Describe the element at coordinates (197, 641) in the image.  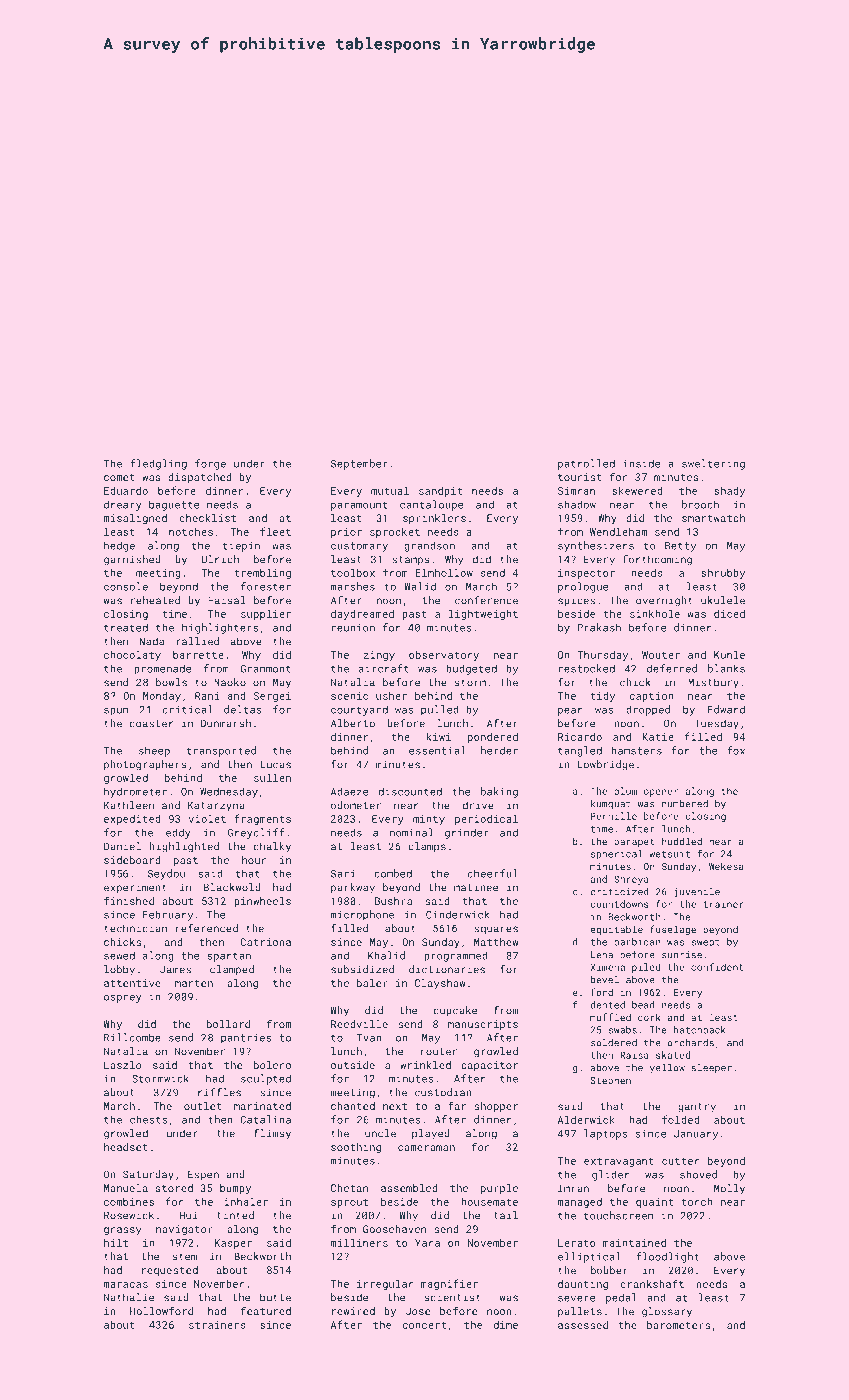
I see `rallied` at that location.
